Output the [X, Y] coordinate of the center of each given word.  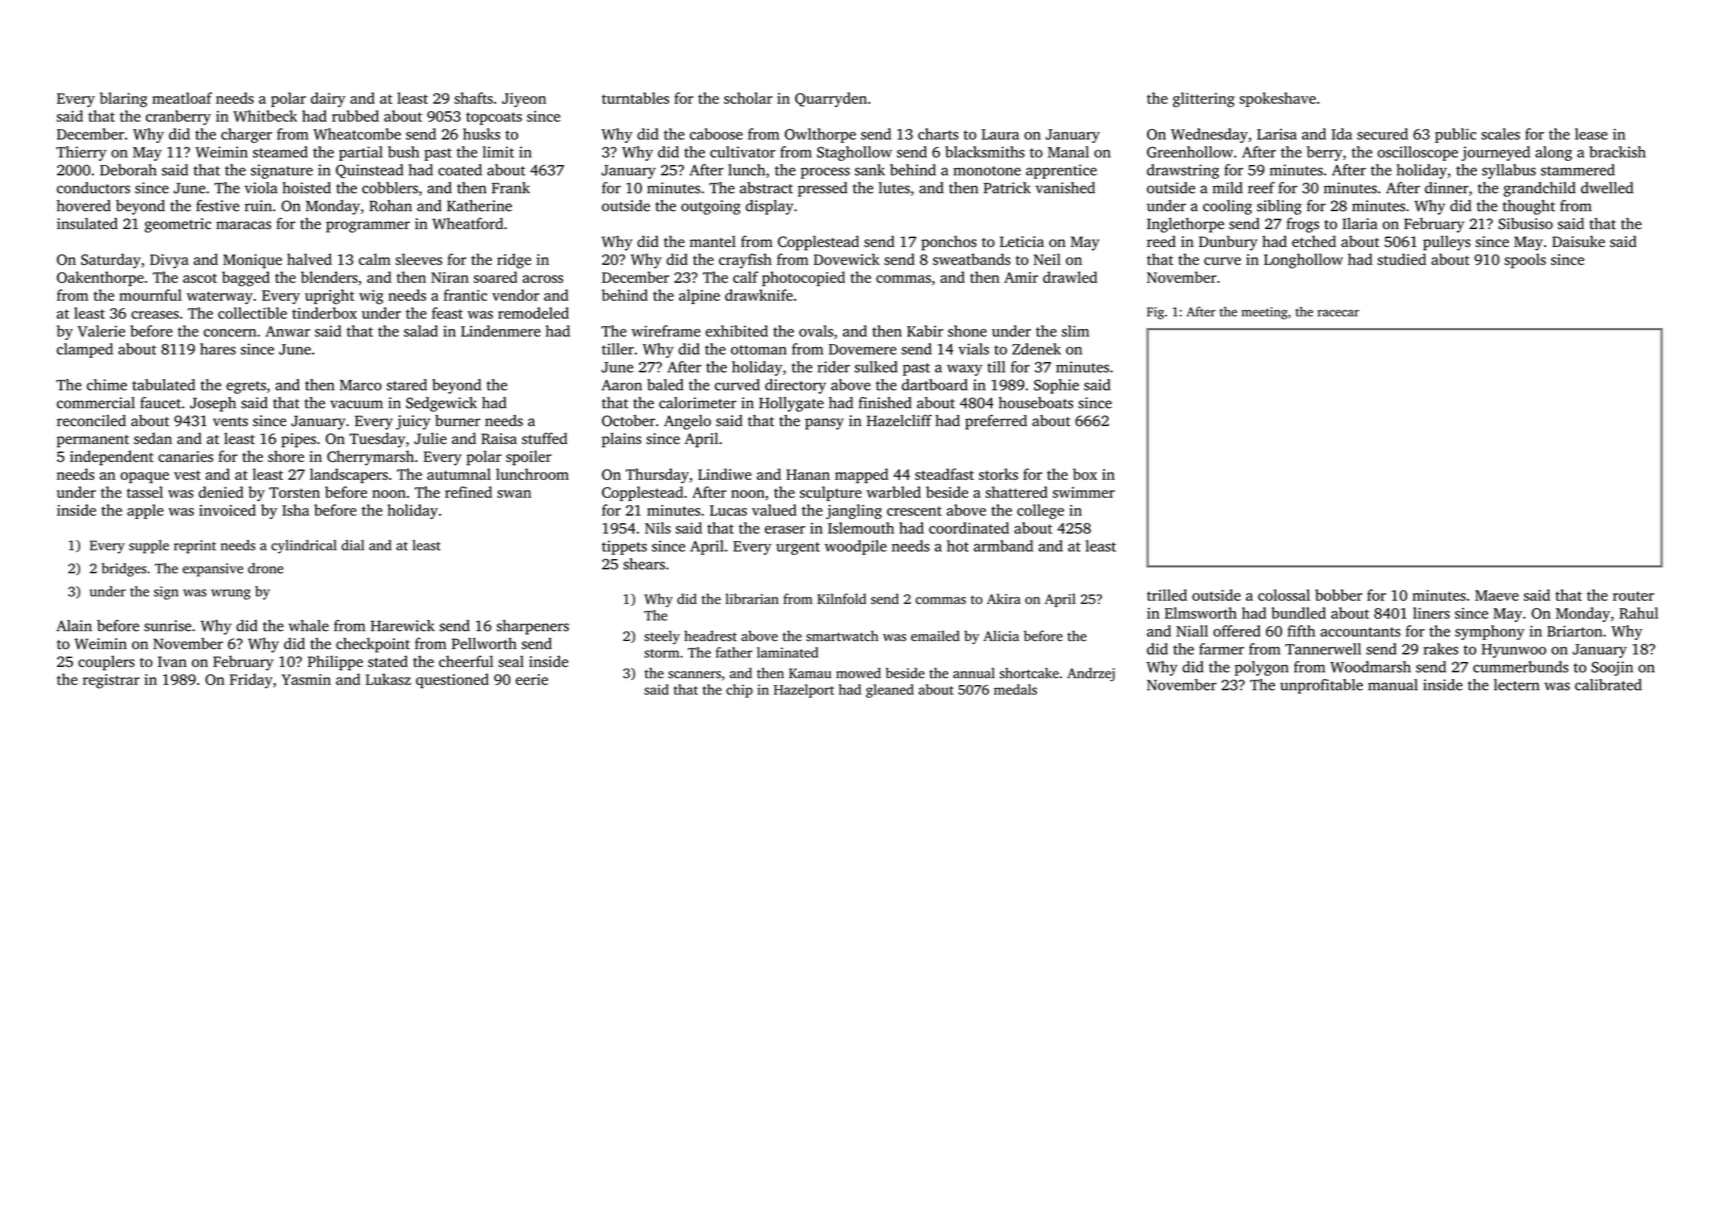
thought [1529, 207]
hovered [84, 206]
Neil [1047, 259]
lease [1591, 134]
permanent [93, 441]
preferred [996, 422]
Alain [74, 626]
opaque [144, 477]
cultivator [743, 152]
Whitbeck [265, 116]
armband [1003, 546]
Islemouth [861, 528]
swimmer [1084, 492]
